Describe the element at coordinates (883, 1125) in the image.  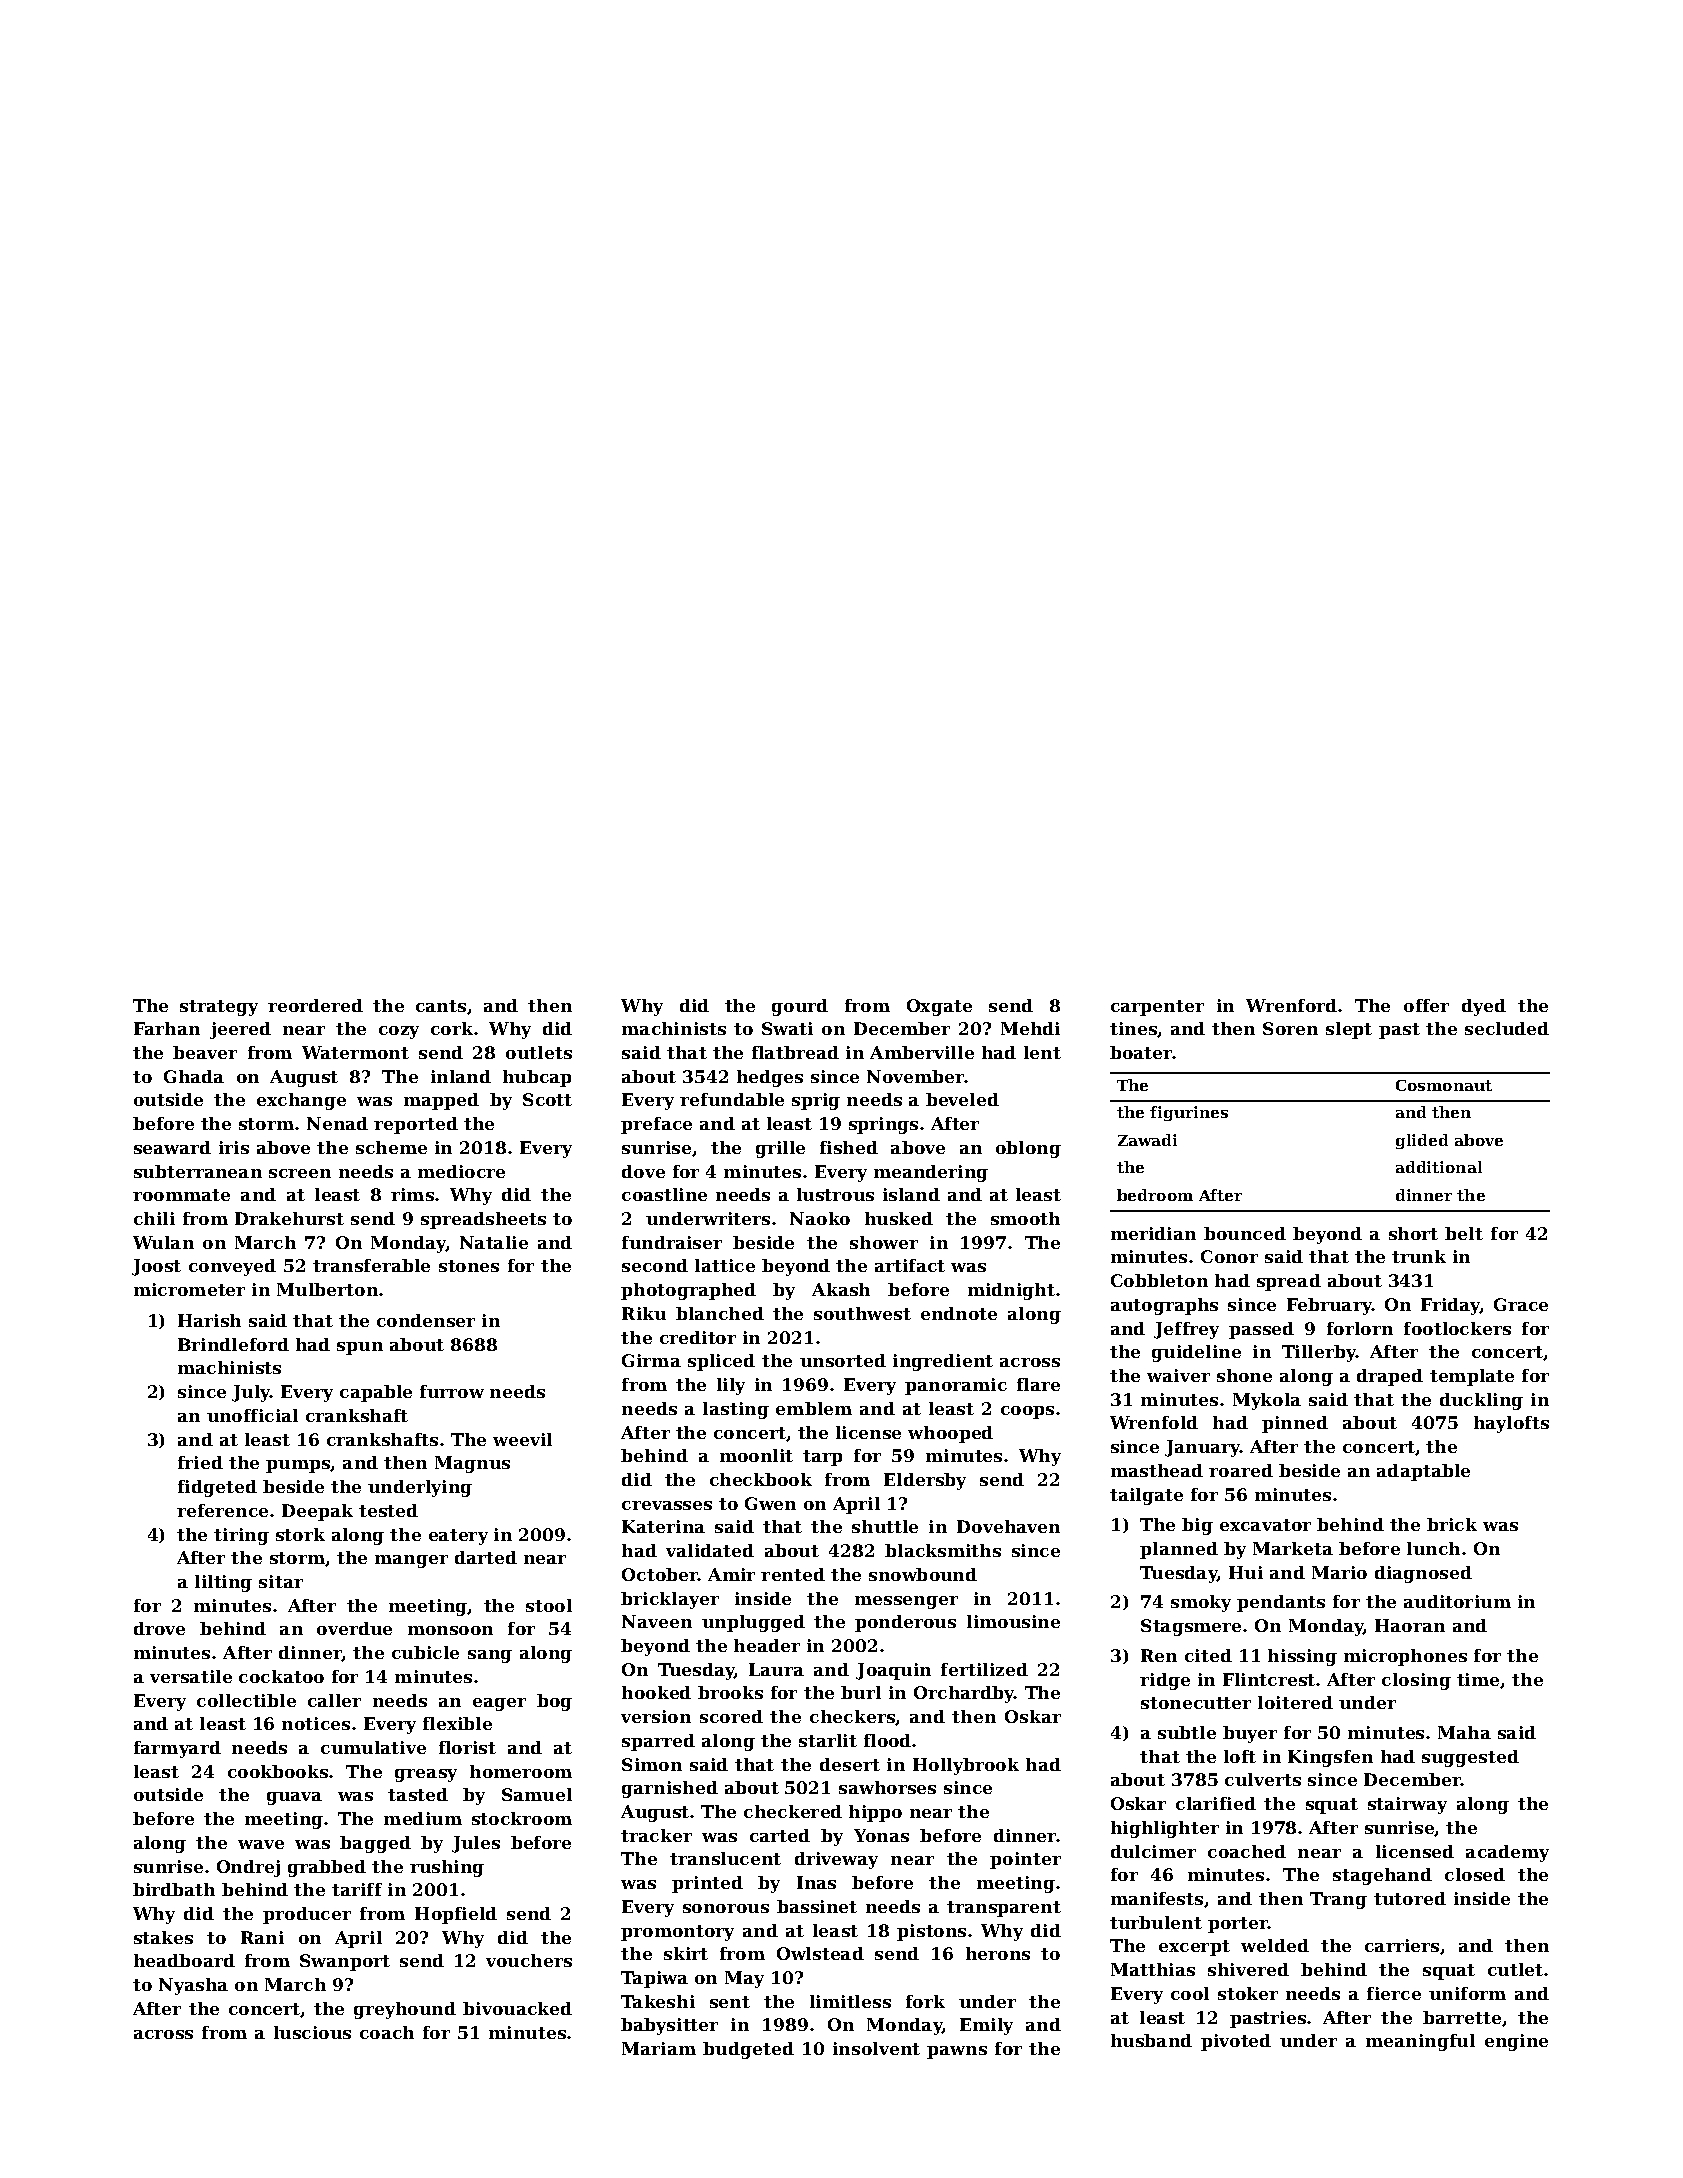
I see `springs` at that location.
